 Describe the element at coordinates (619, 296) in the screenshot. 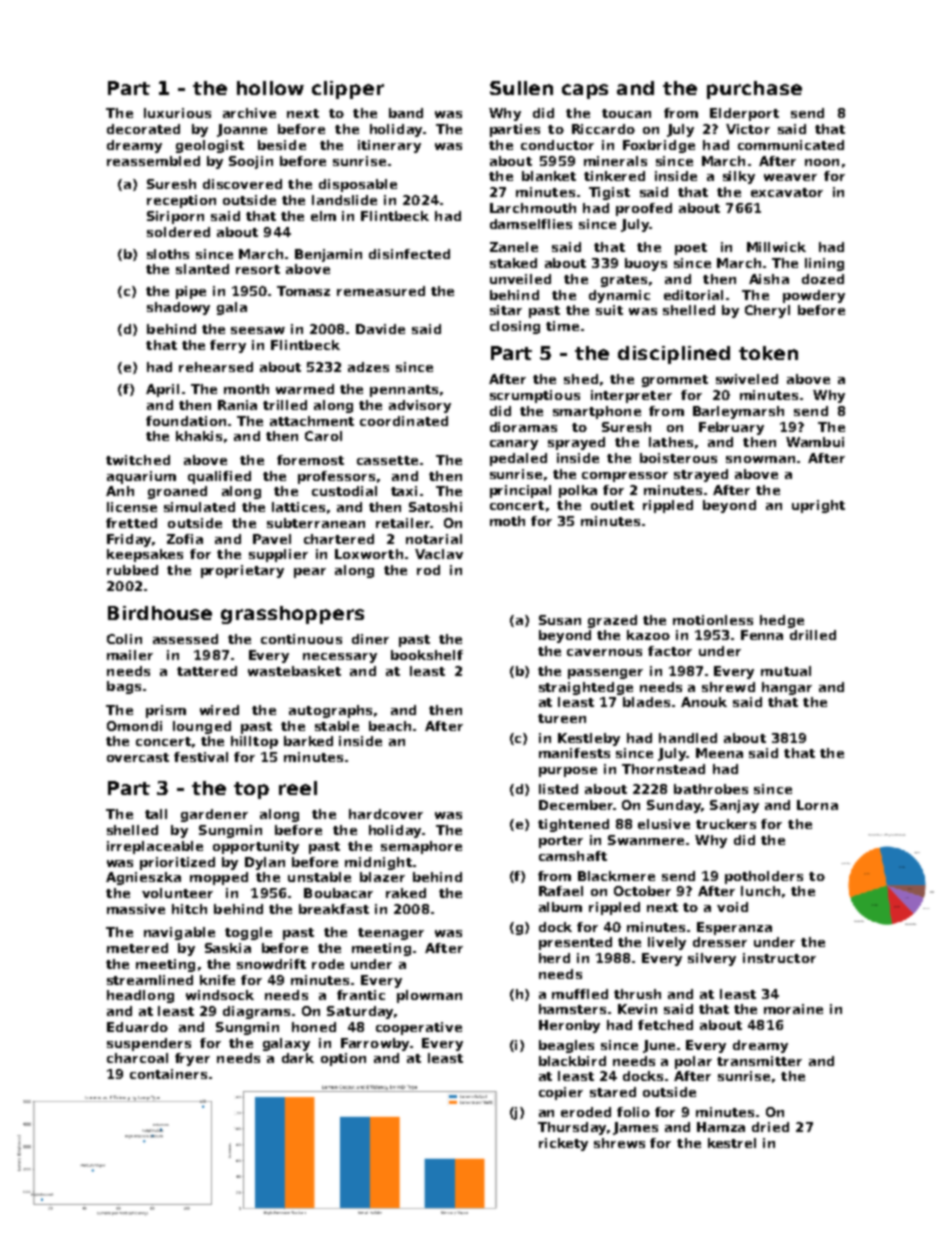

I see `dynamic` at that location.
